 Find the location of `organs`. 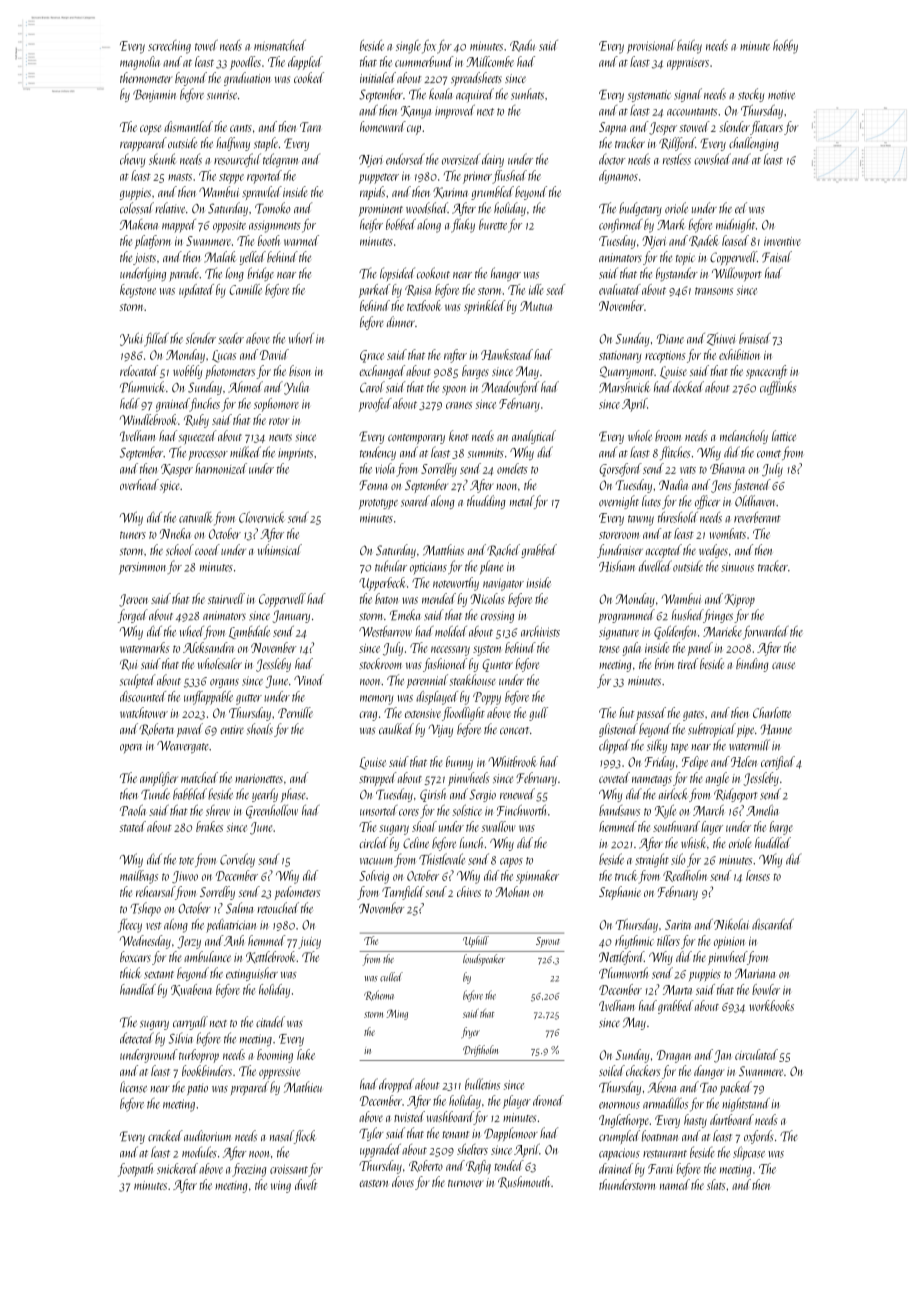

organs is located at coordinates (224, 683).
